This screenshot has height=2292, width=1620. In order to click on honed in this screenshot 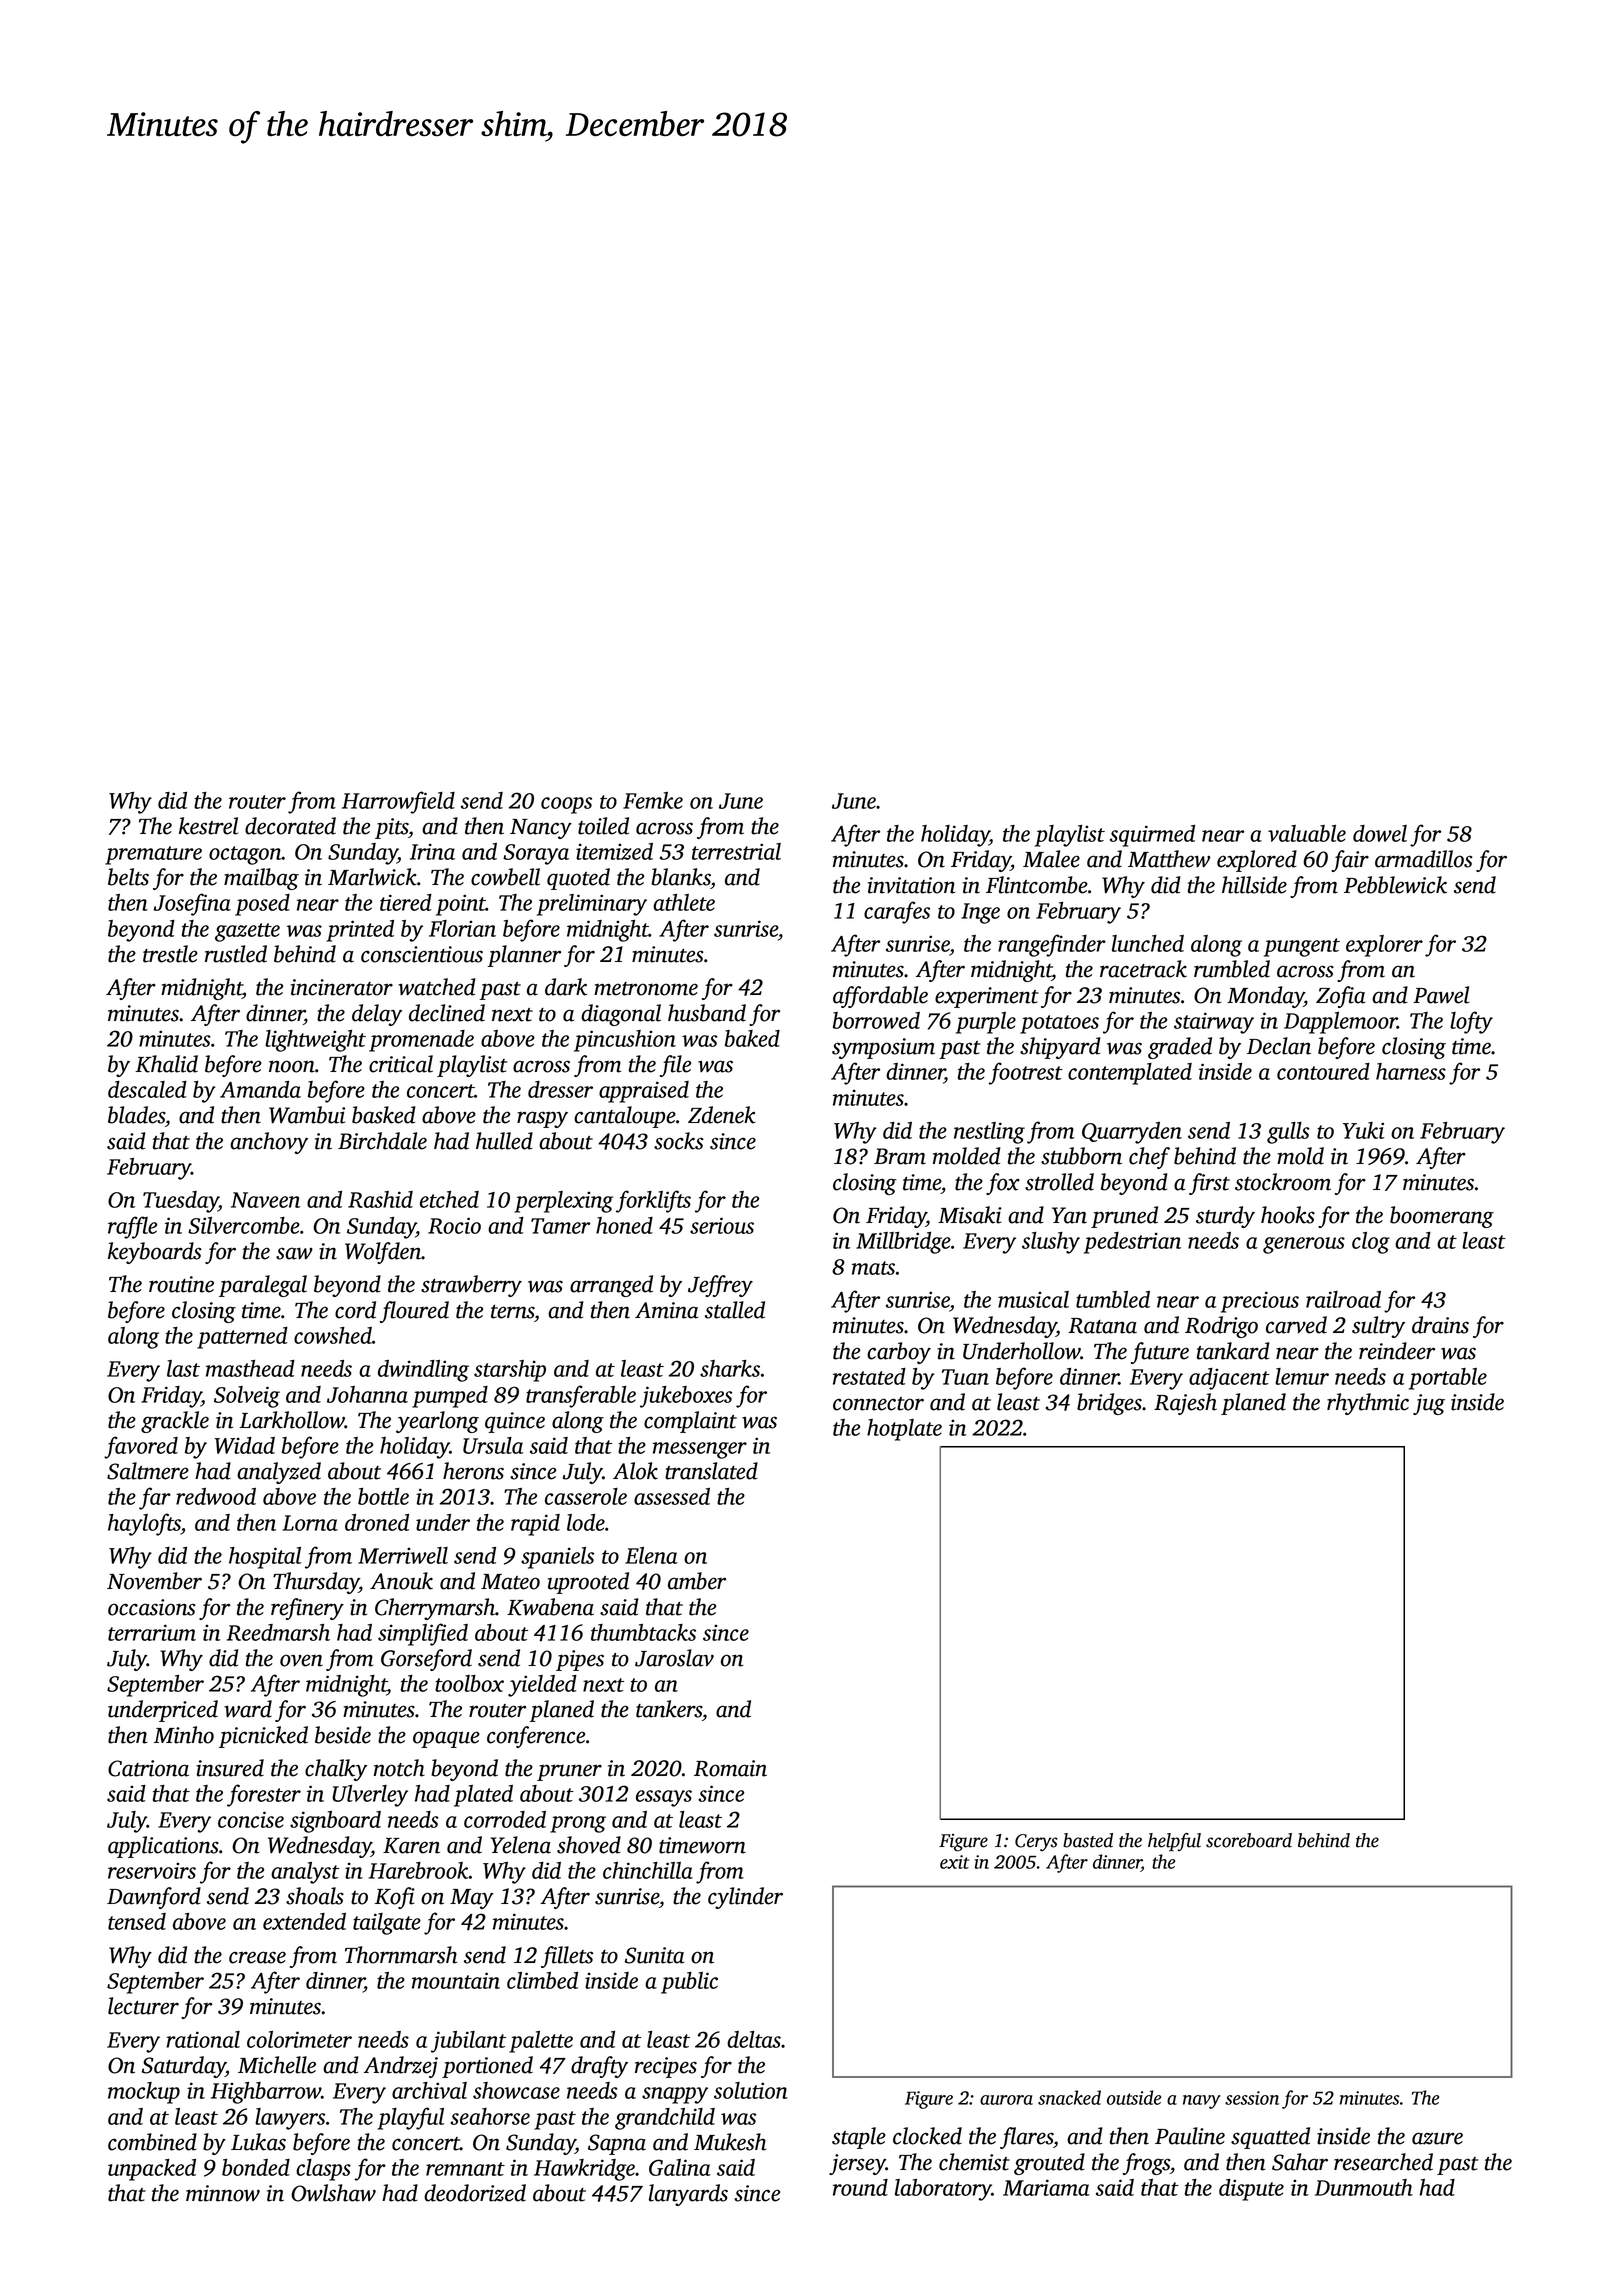, I will do `click(624, 1225)`.
